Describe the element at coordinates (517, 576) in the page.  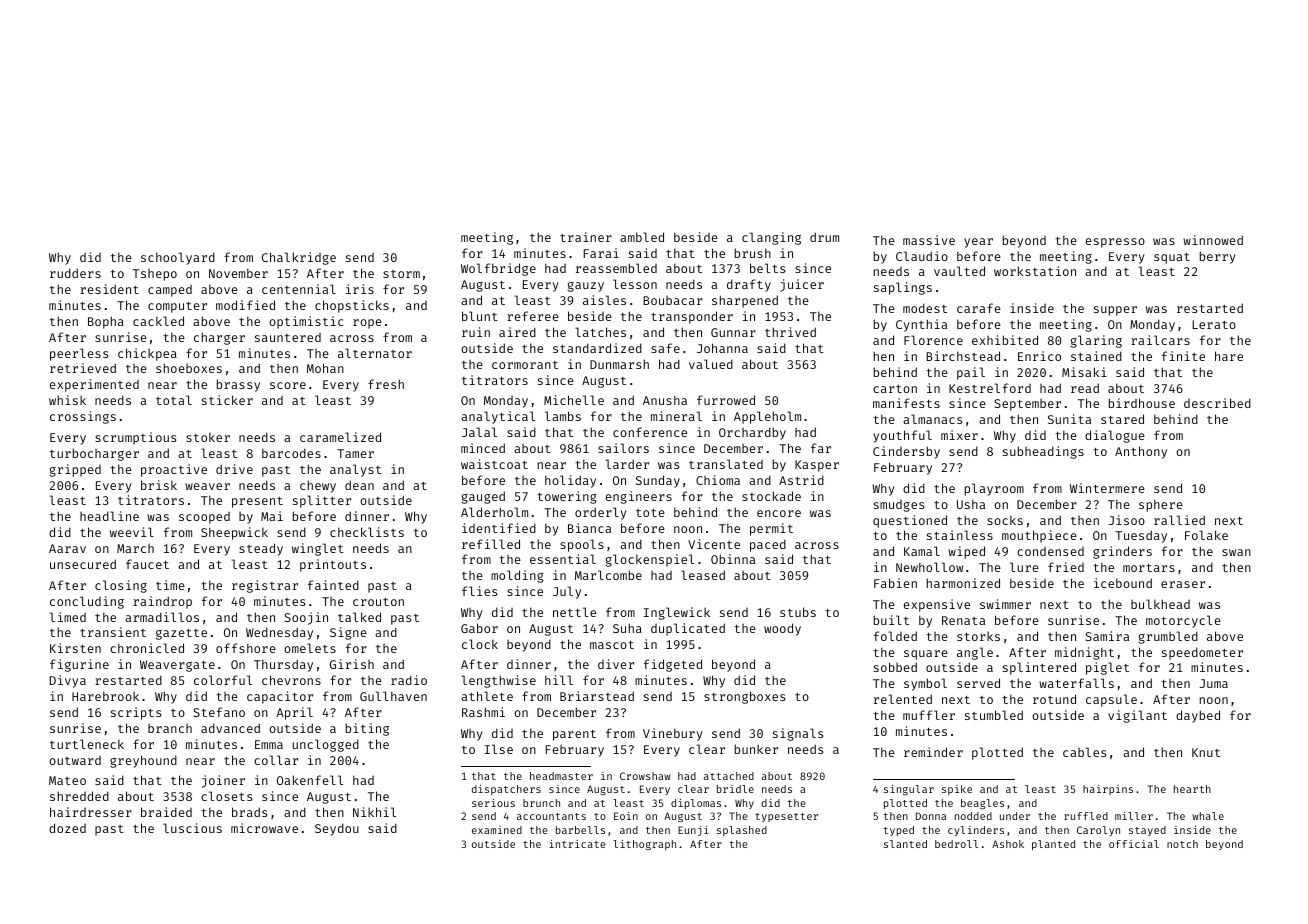
I see `molding` at that location.
